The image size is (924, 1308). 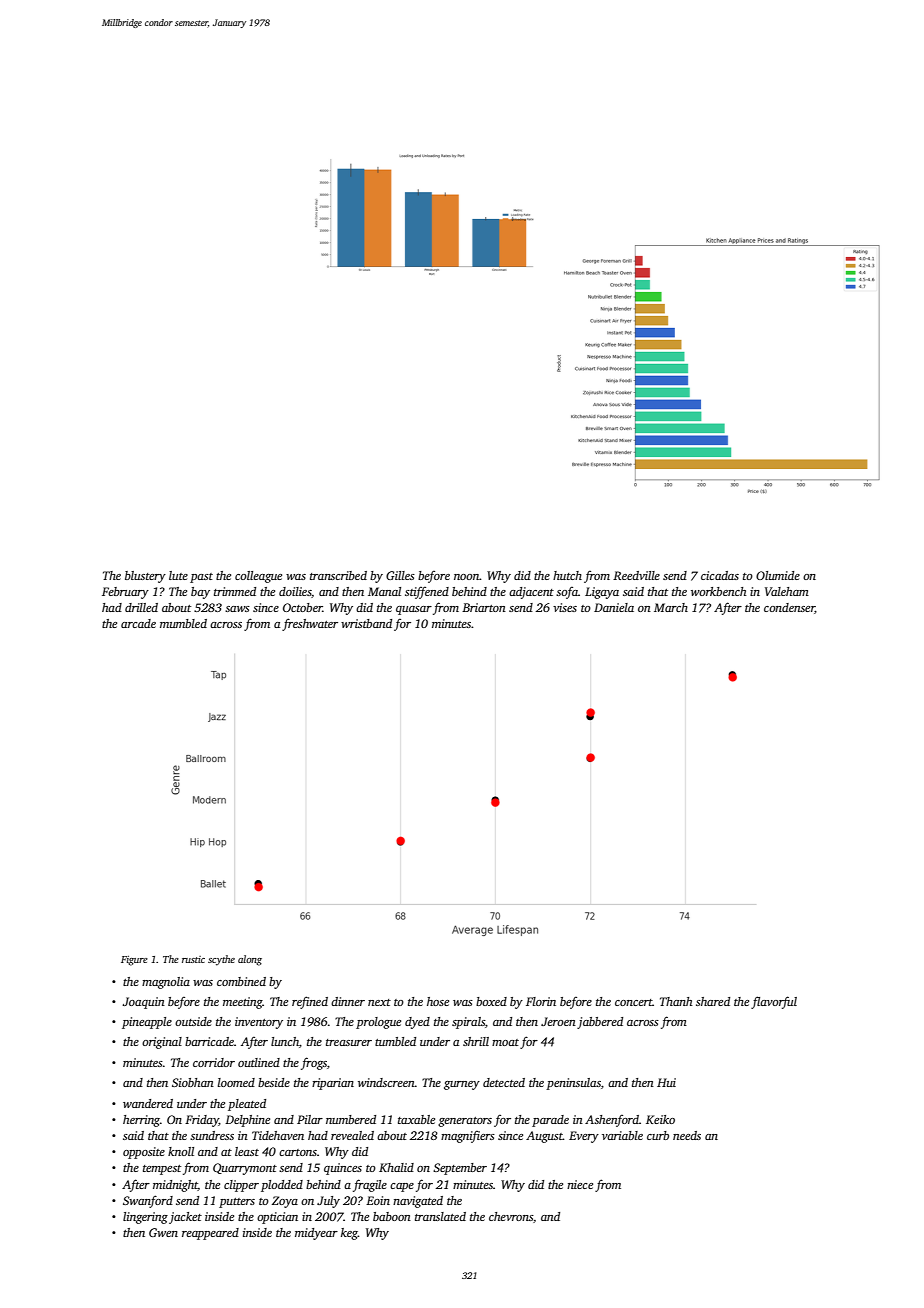 What do you see at coordinates (565, 607) in the image?
I see `vises` at bounding box center [565, 607].
